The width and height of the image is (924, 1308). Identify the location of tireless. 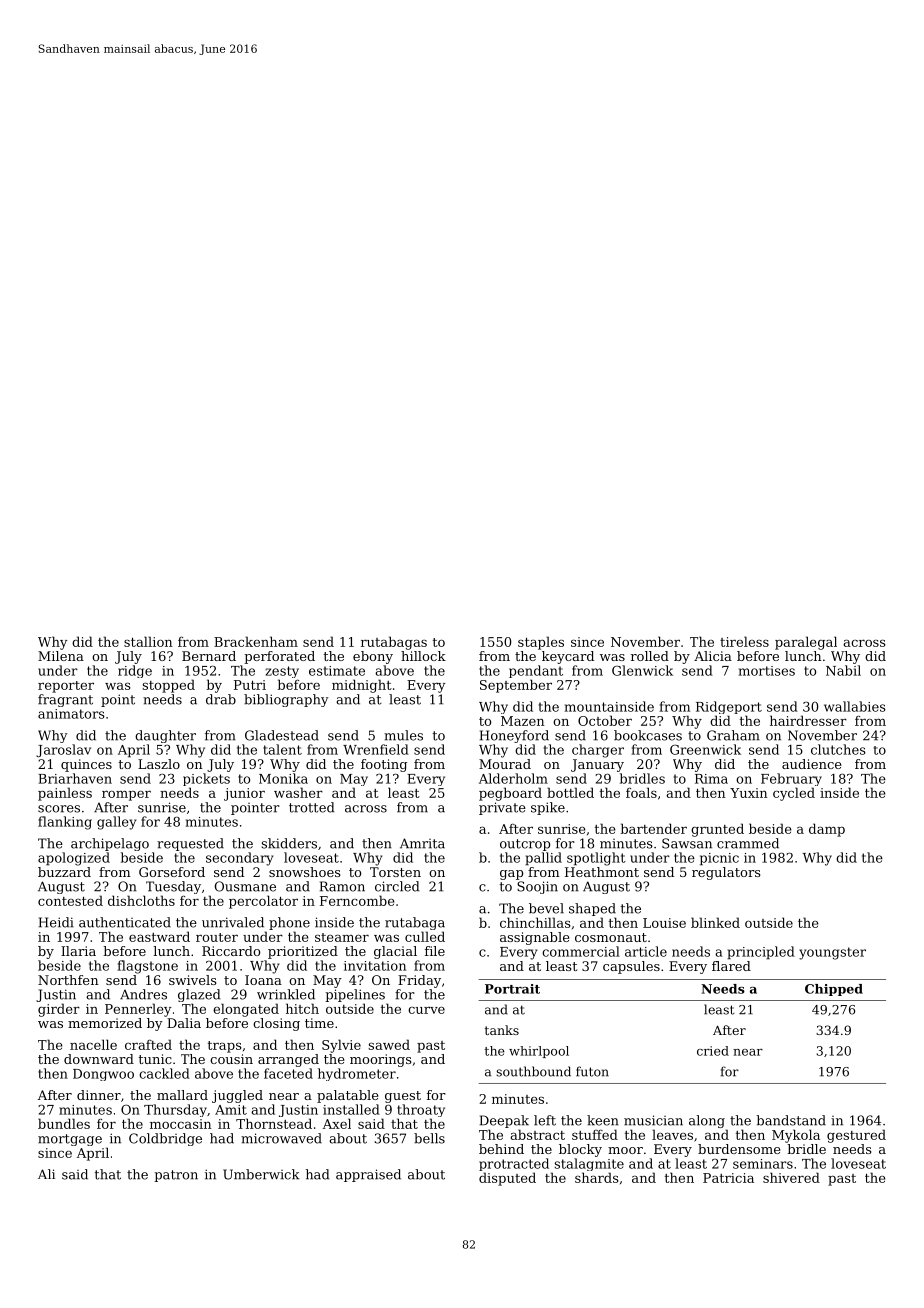
(744, 641).
